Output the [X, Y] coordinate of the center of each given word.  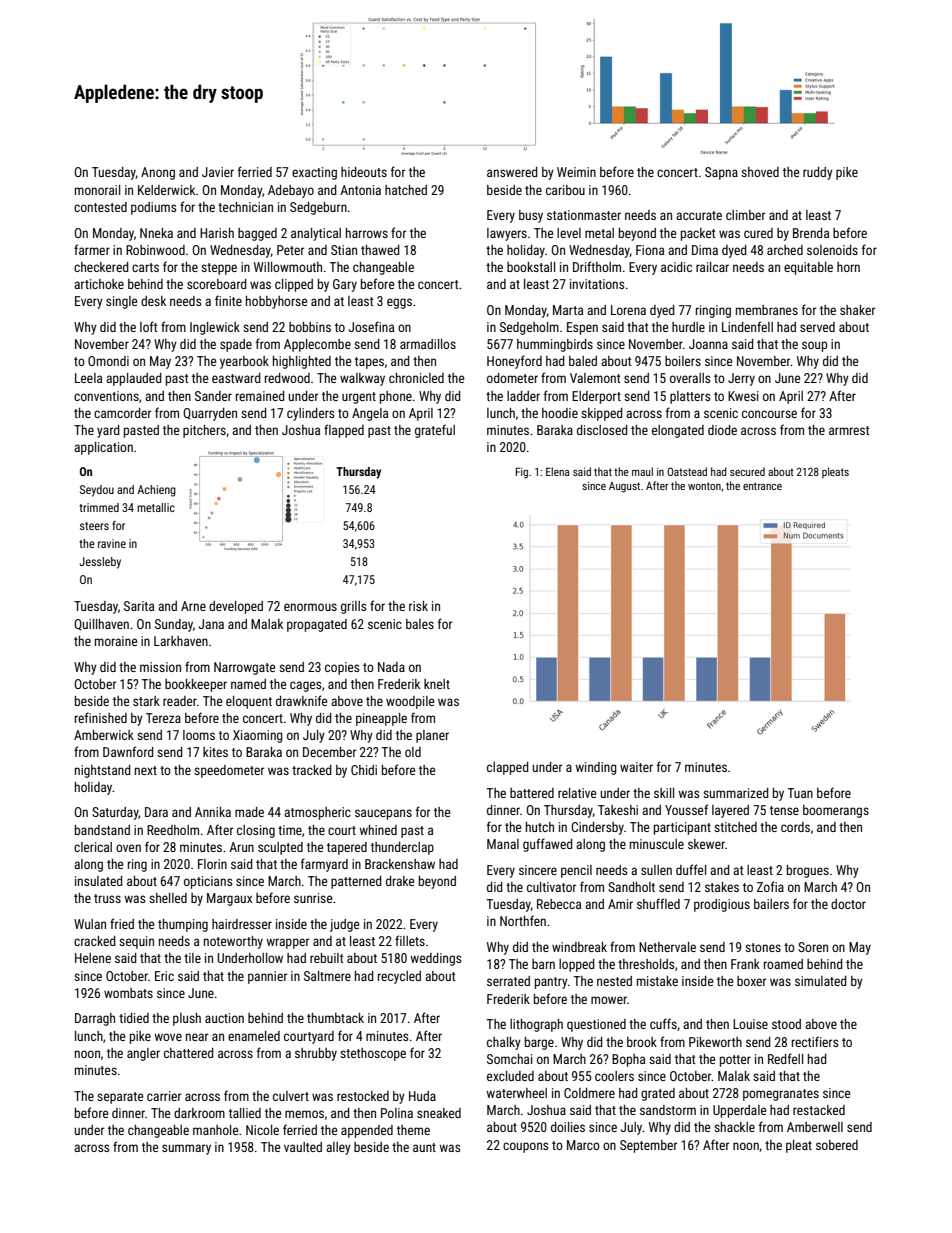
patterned [356, 882]
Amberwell [815, 1127]
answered [512, 172]
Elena [557, 471]
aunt [424, 1147]
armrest [849, 430]
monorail [97, 190]
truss [107, 898]
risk [418, 606]
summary [186, 1149]
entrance [762, 486]
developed [236, 607]
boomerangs [836, 811]
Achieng [156, 491]
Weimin [576, 172]
